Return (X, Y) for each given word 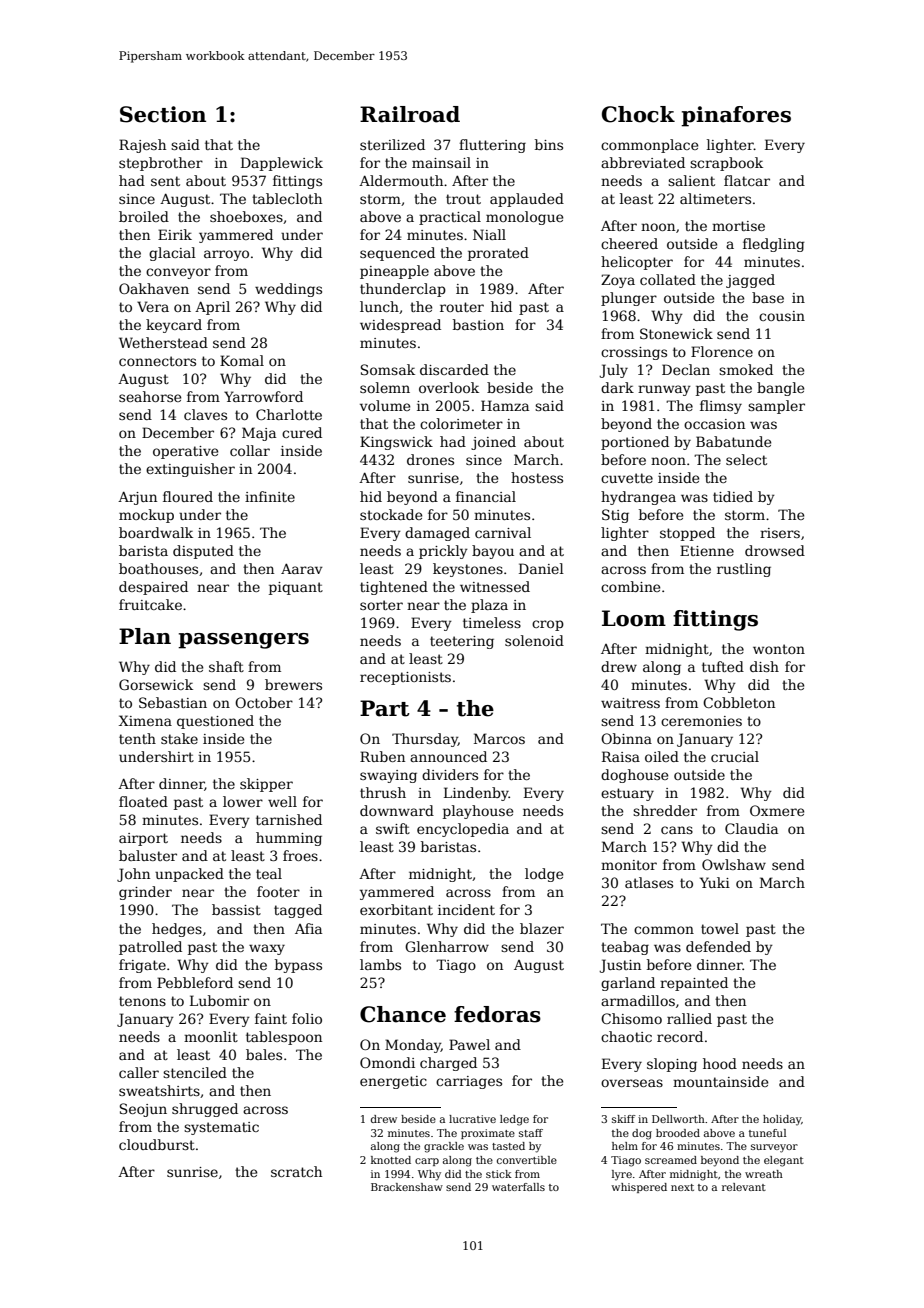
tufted (723, 666)
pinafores (736, 116)
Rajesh (142, 146)
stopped (687, 534)
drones (430, 459)
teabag (625, 948)
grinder (145, 893)
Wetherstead (163, 342)
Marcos (499, 738)
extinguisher (190, 470)
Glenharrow (447, 946)
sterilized (392, 144)
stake (179, 738)
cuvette (627, 478)
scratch (296, 1171)
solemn (385, 387)
